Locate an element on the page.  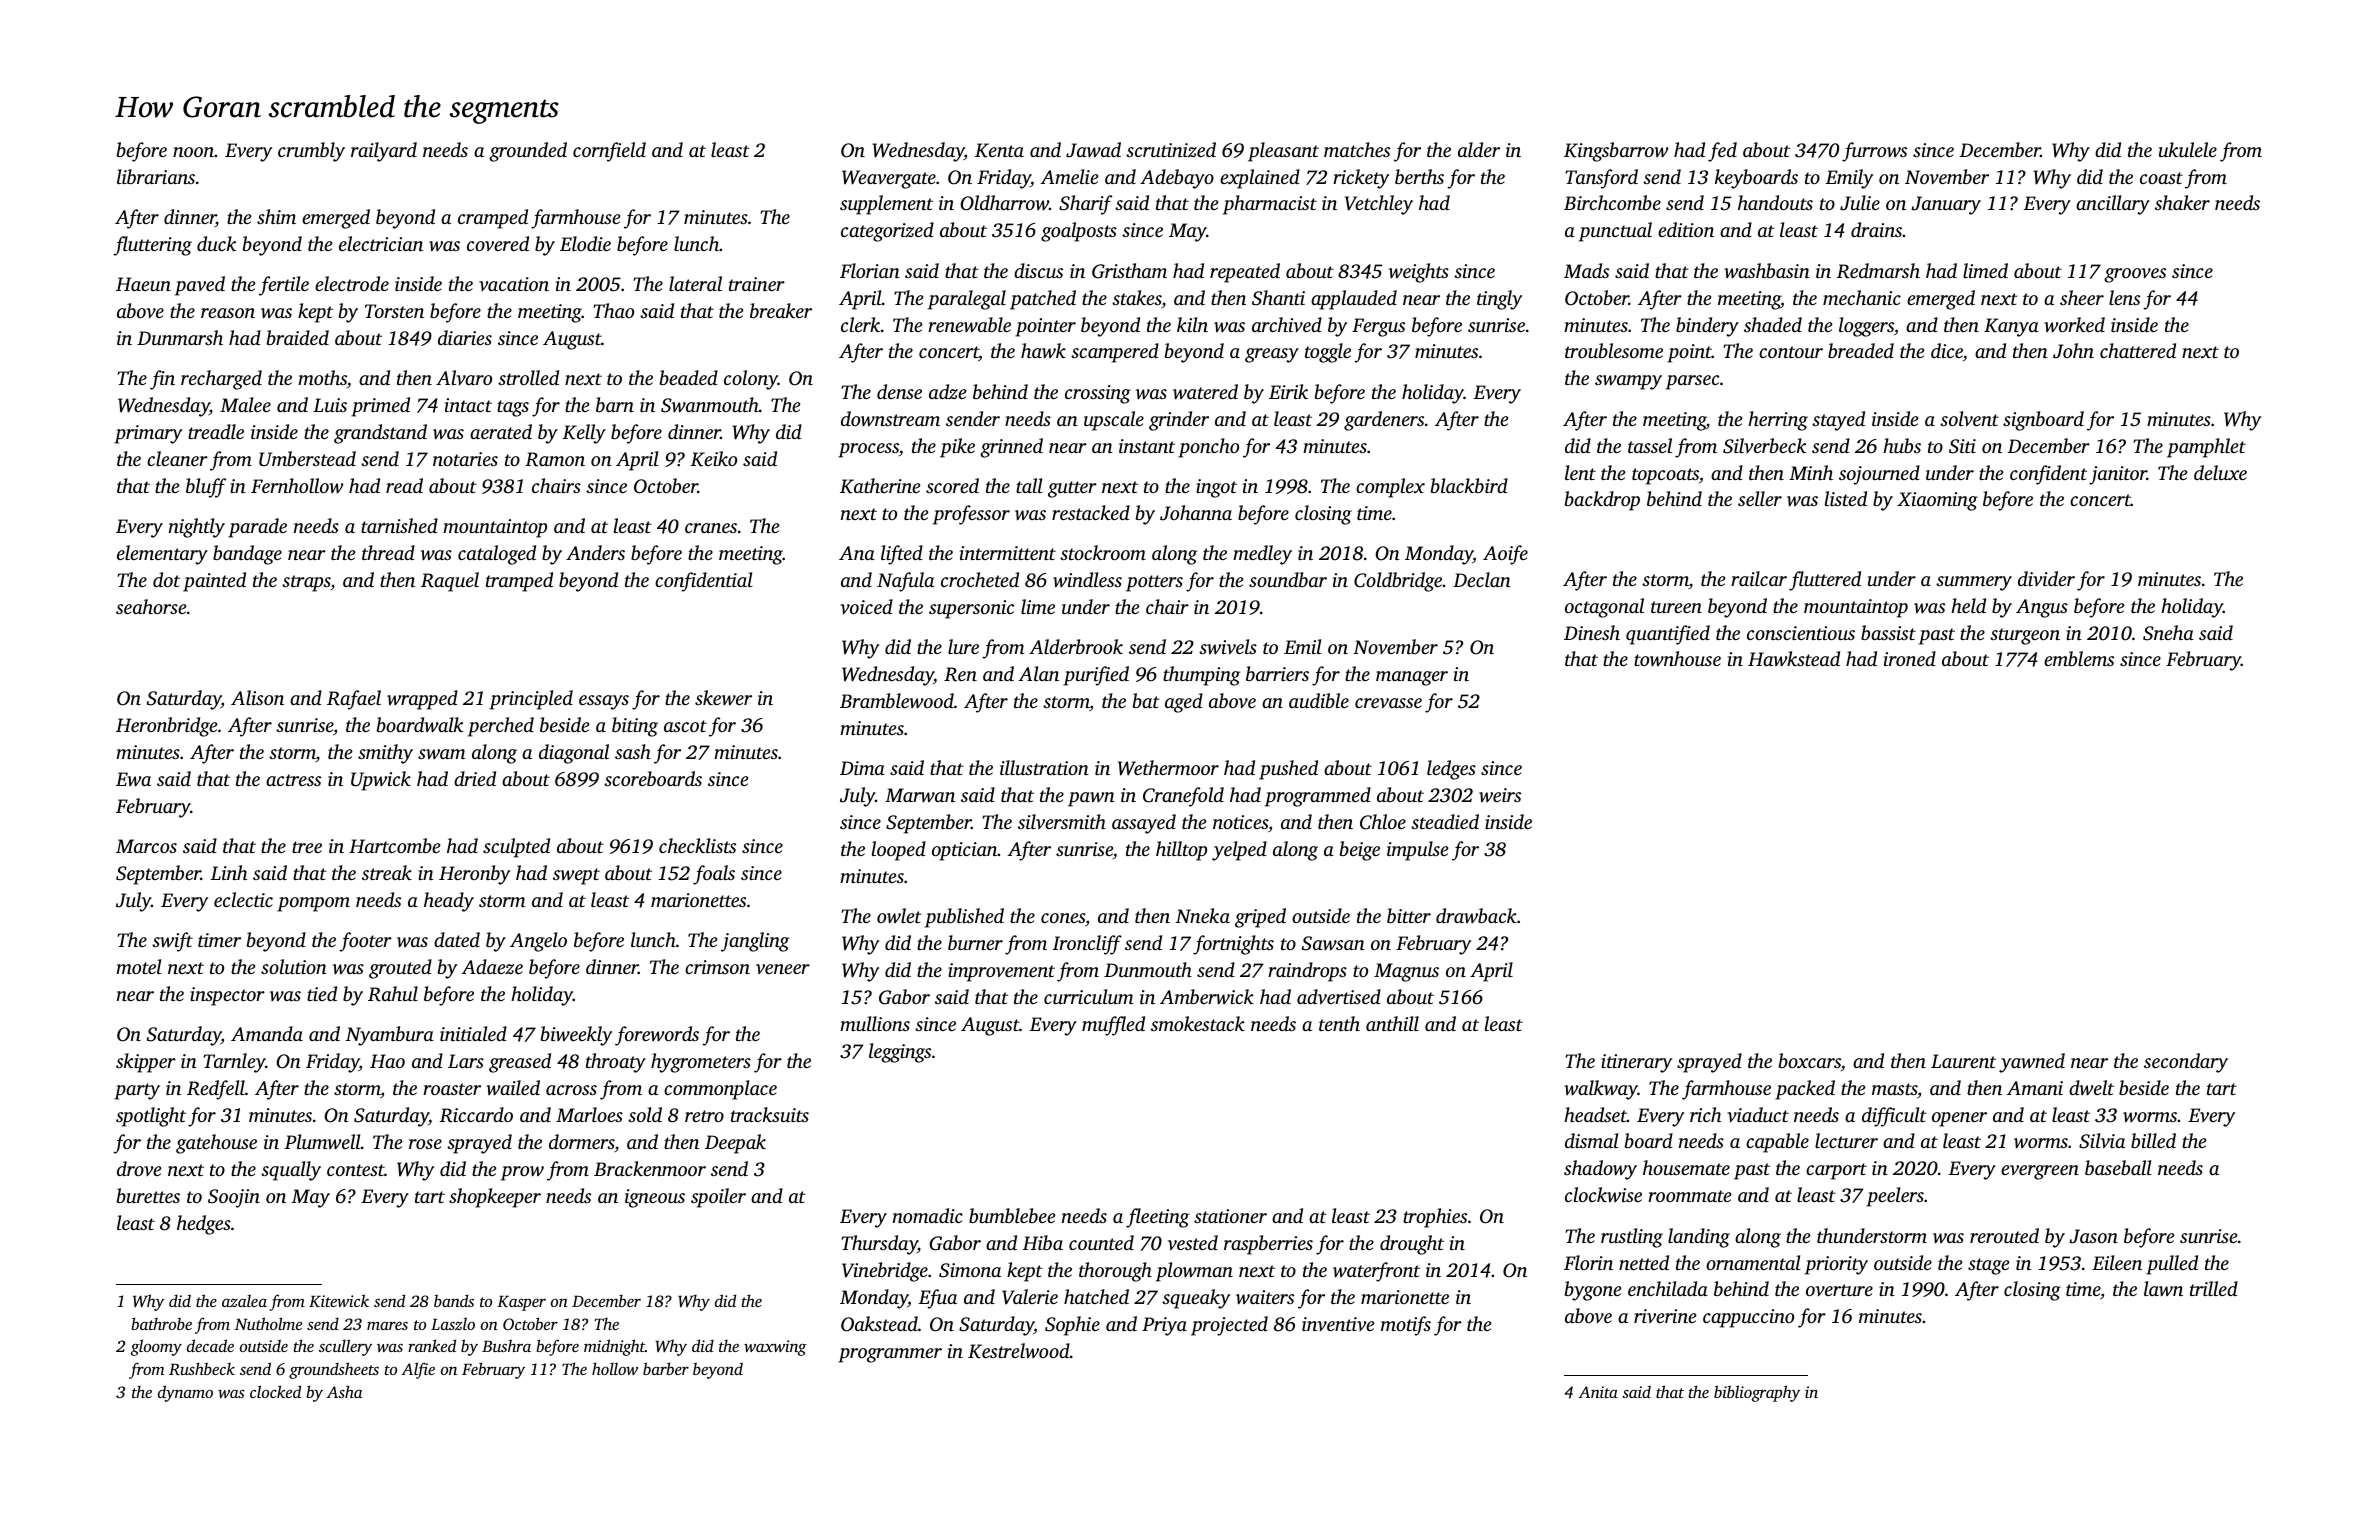
Deepak is located at coordinates (735, 1144).
